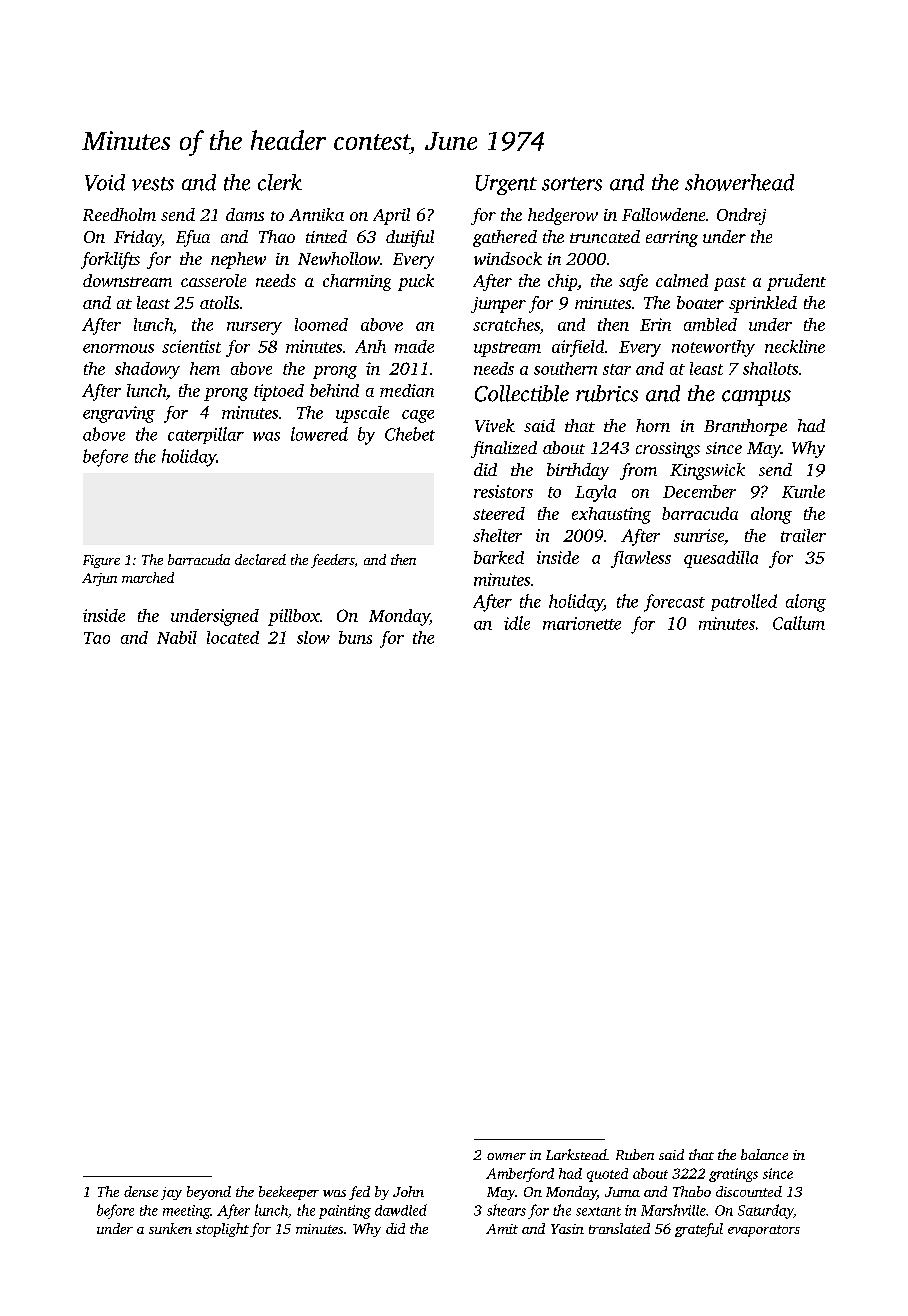 The width and height of the image is (908, 1316). I want to click on Newhollow, so click(339, 258).
